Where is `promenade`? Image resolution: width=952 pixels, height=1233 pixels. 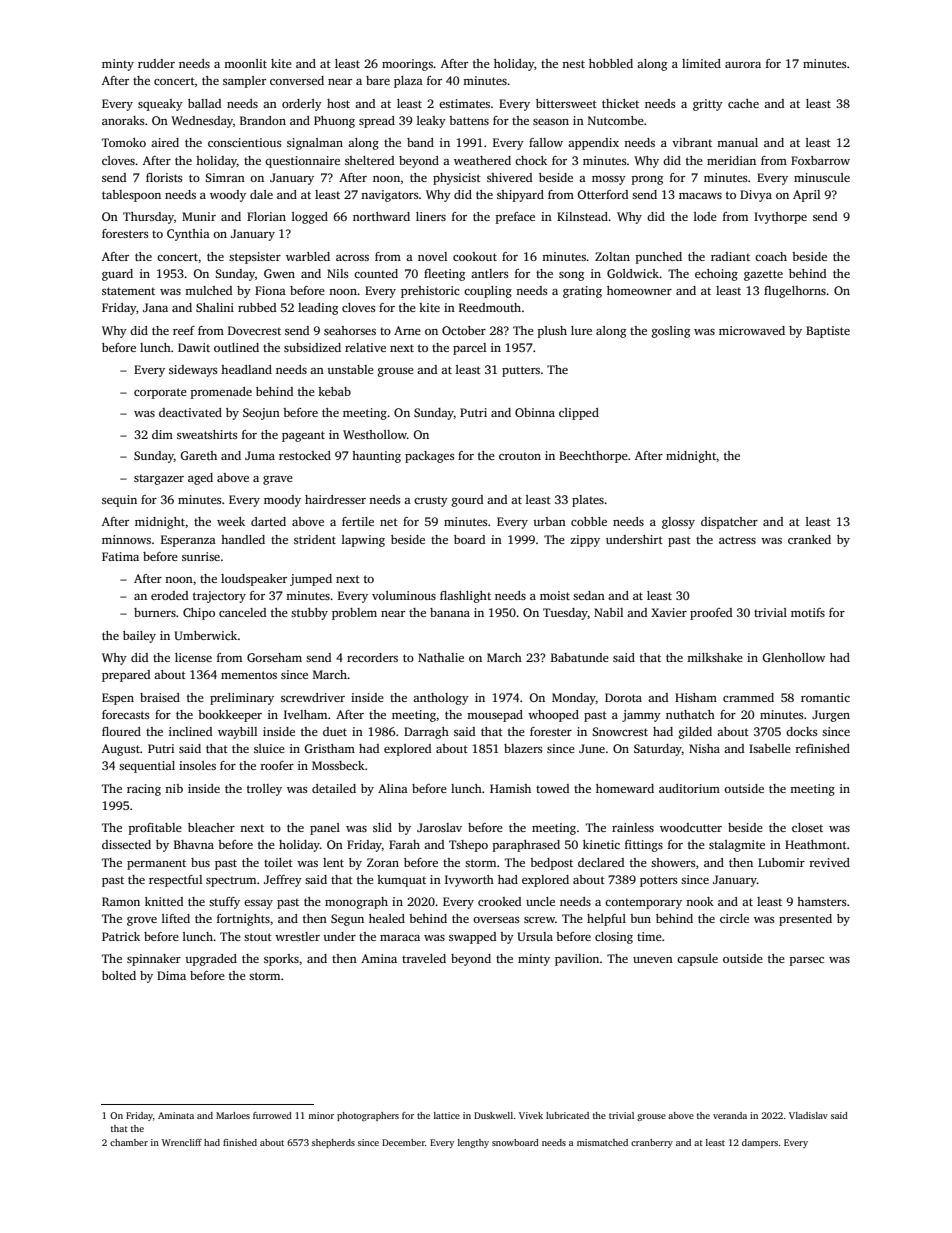
promenade is located at coordinates (221, 393).
